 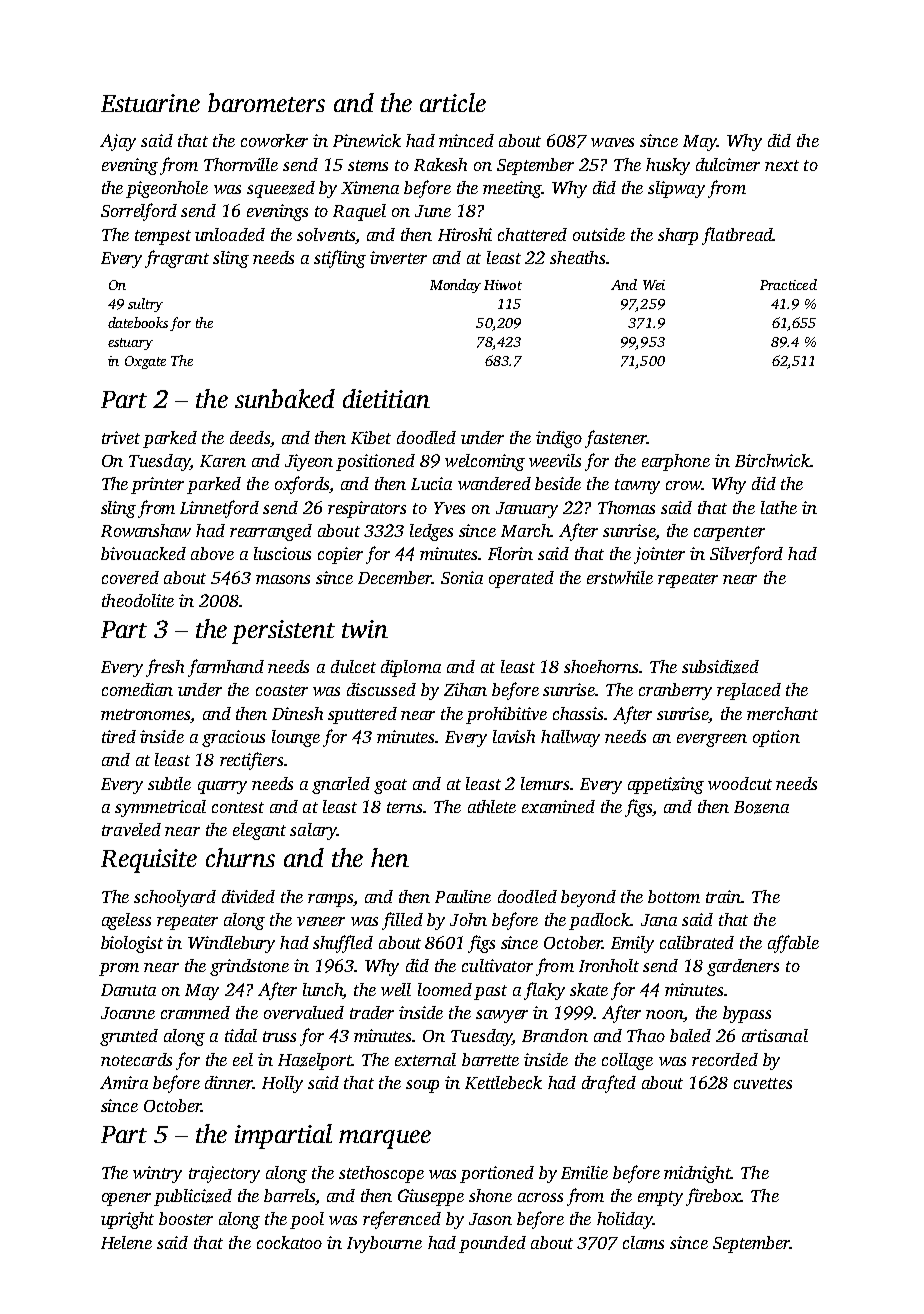 What do you see at coordinates (740, 783) in the image?
I see `woodcut` at bounding box center [740, 783].
